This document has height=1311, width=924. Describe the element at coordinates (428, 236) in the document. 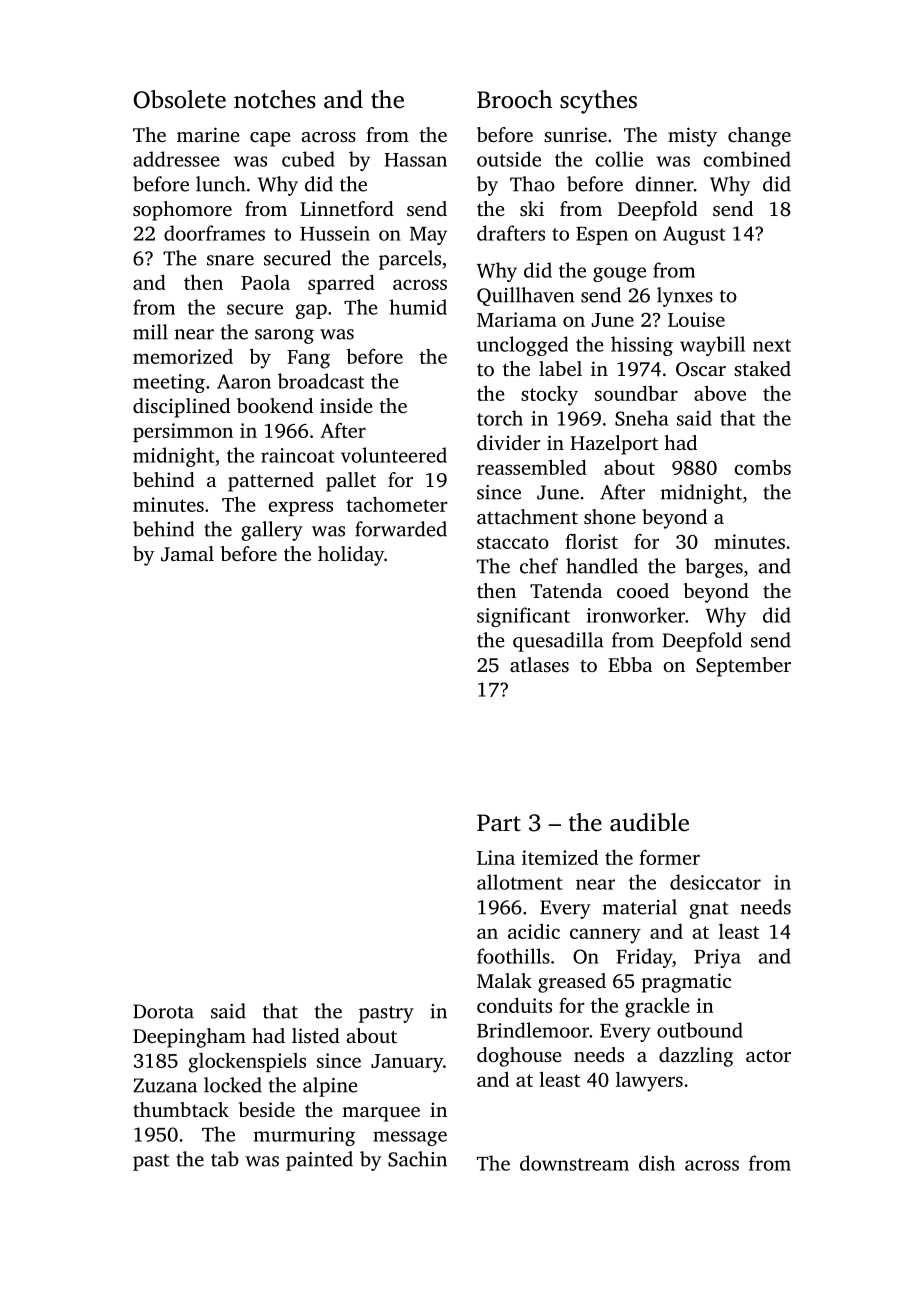

I see `May` at that location.
